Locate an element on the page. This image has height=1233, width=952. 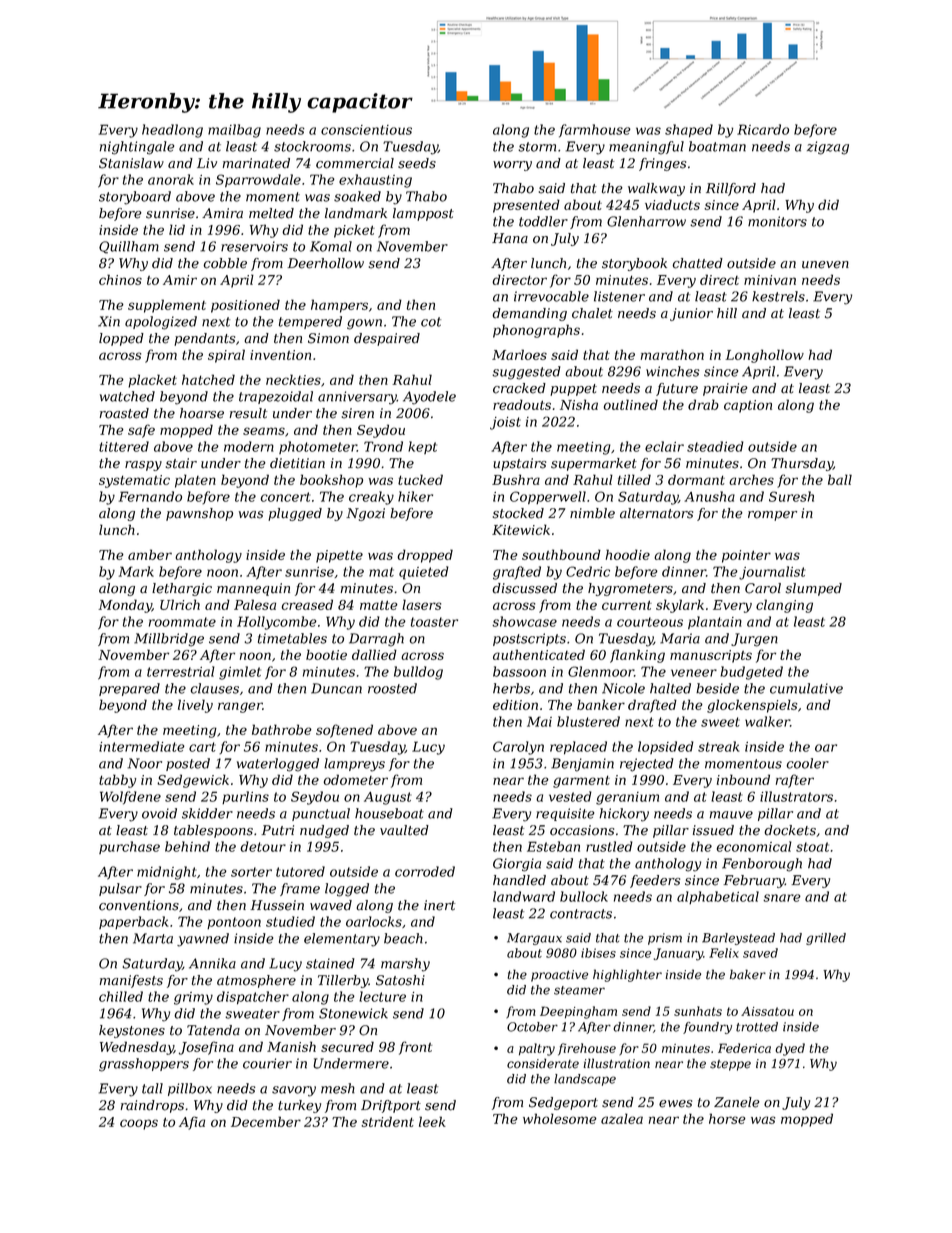
melted is located at coordinates (271, 213).
